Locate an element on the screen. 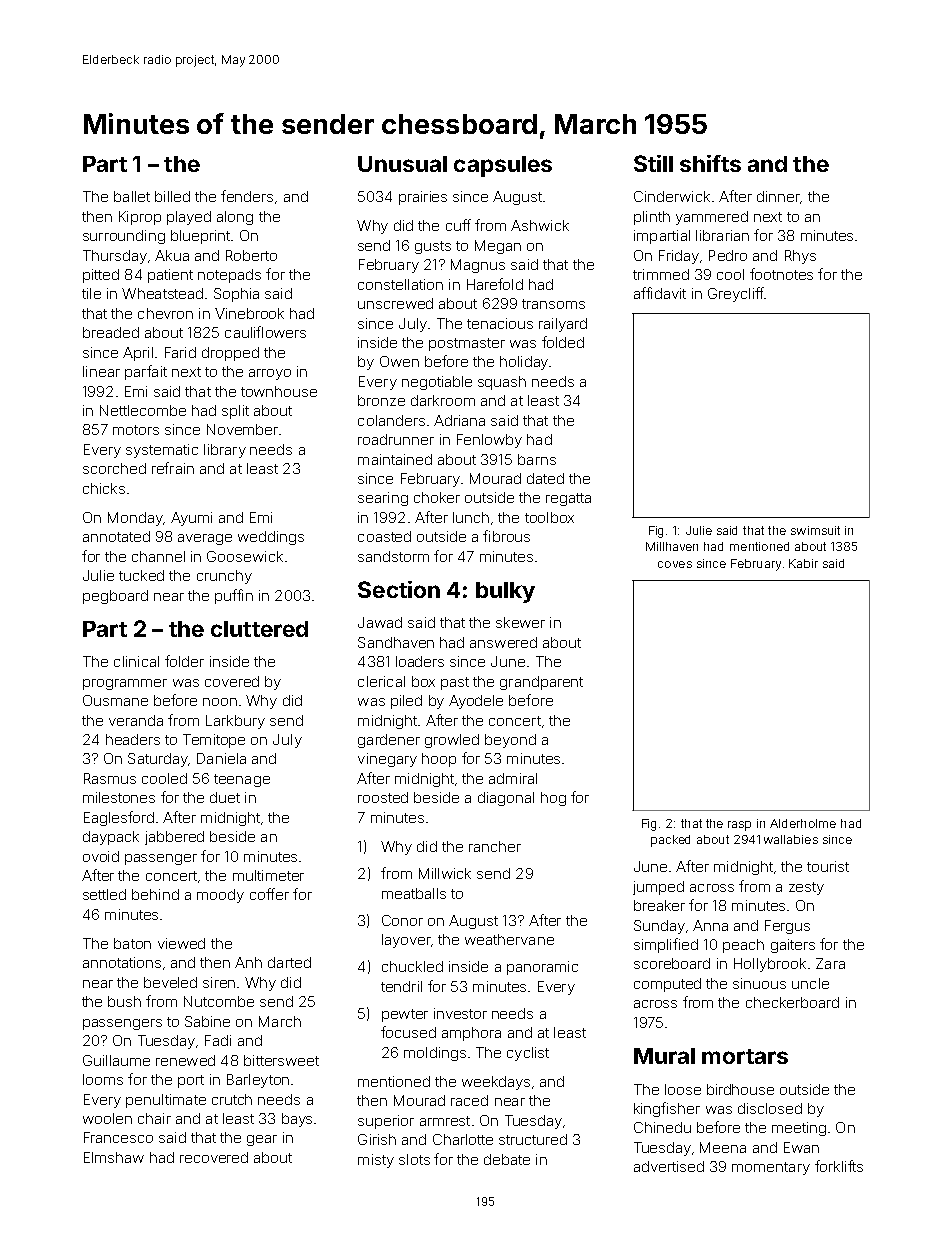  Alderholme is located at coordinates (803, 823).
